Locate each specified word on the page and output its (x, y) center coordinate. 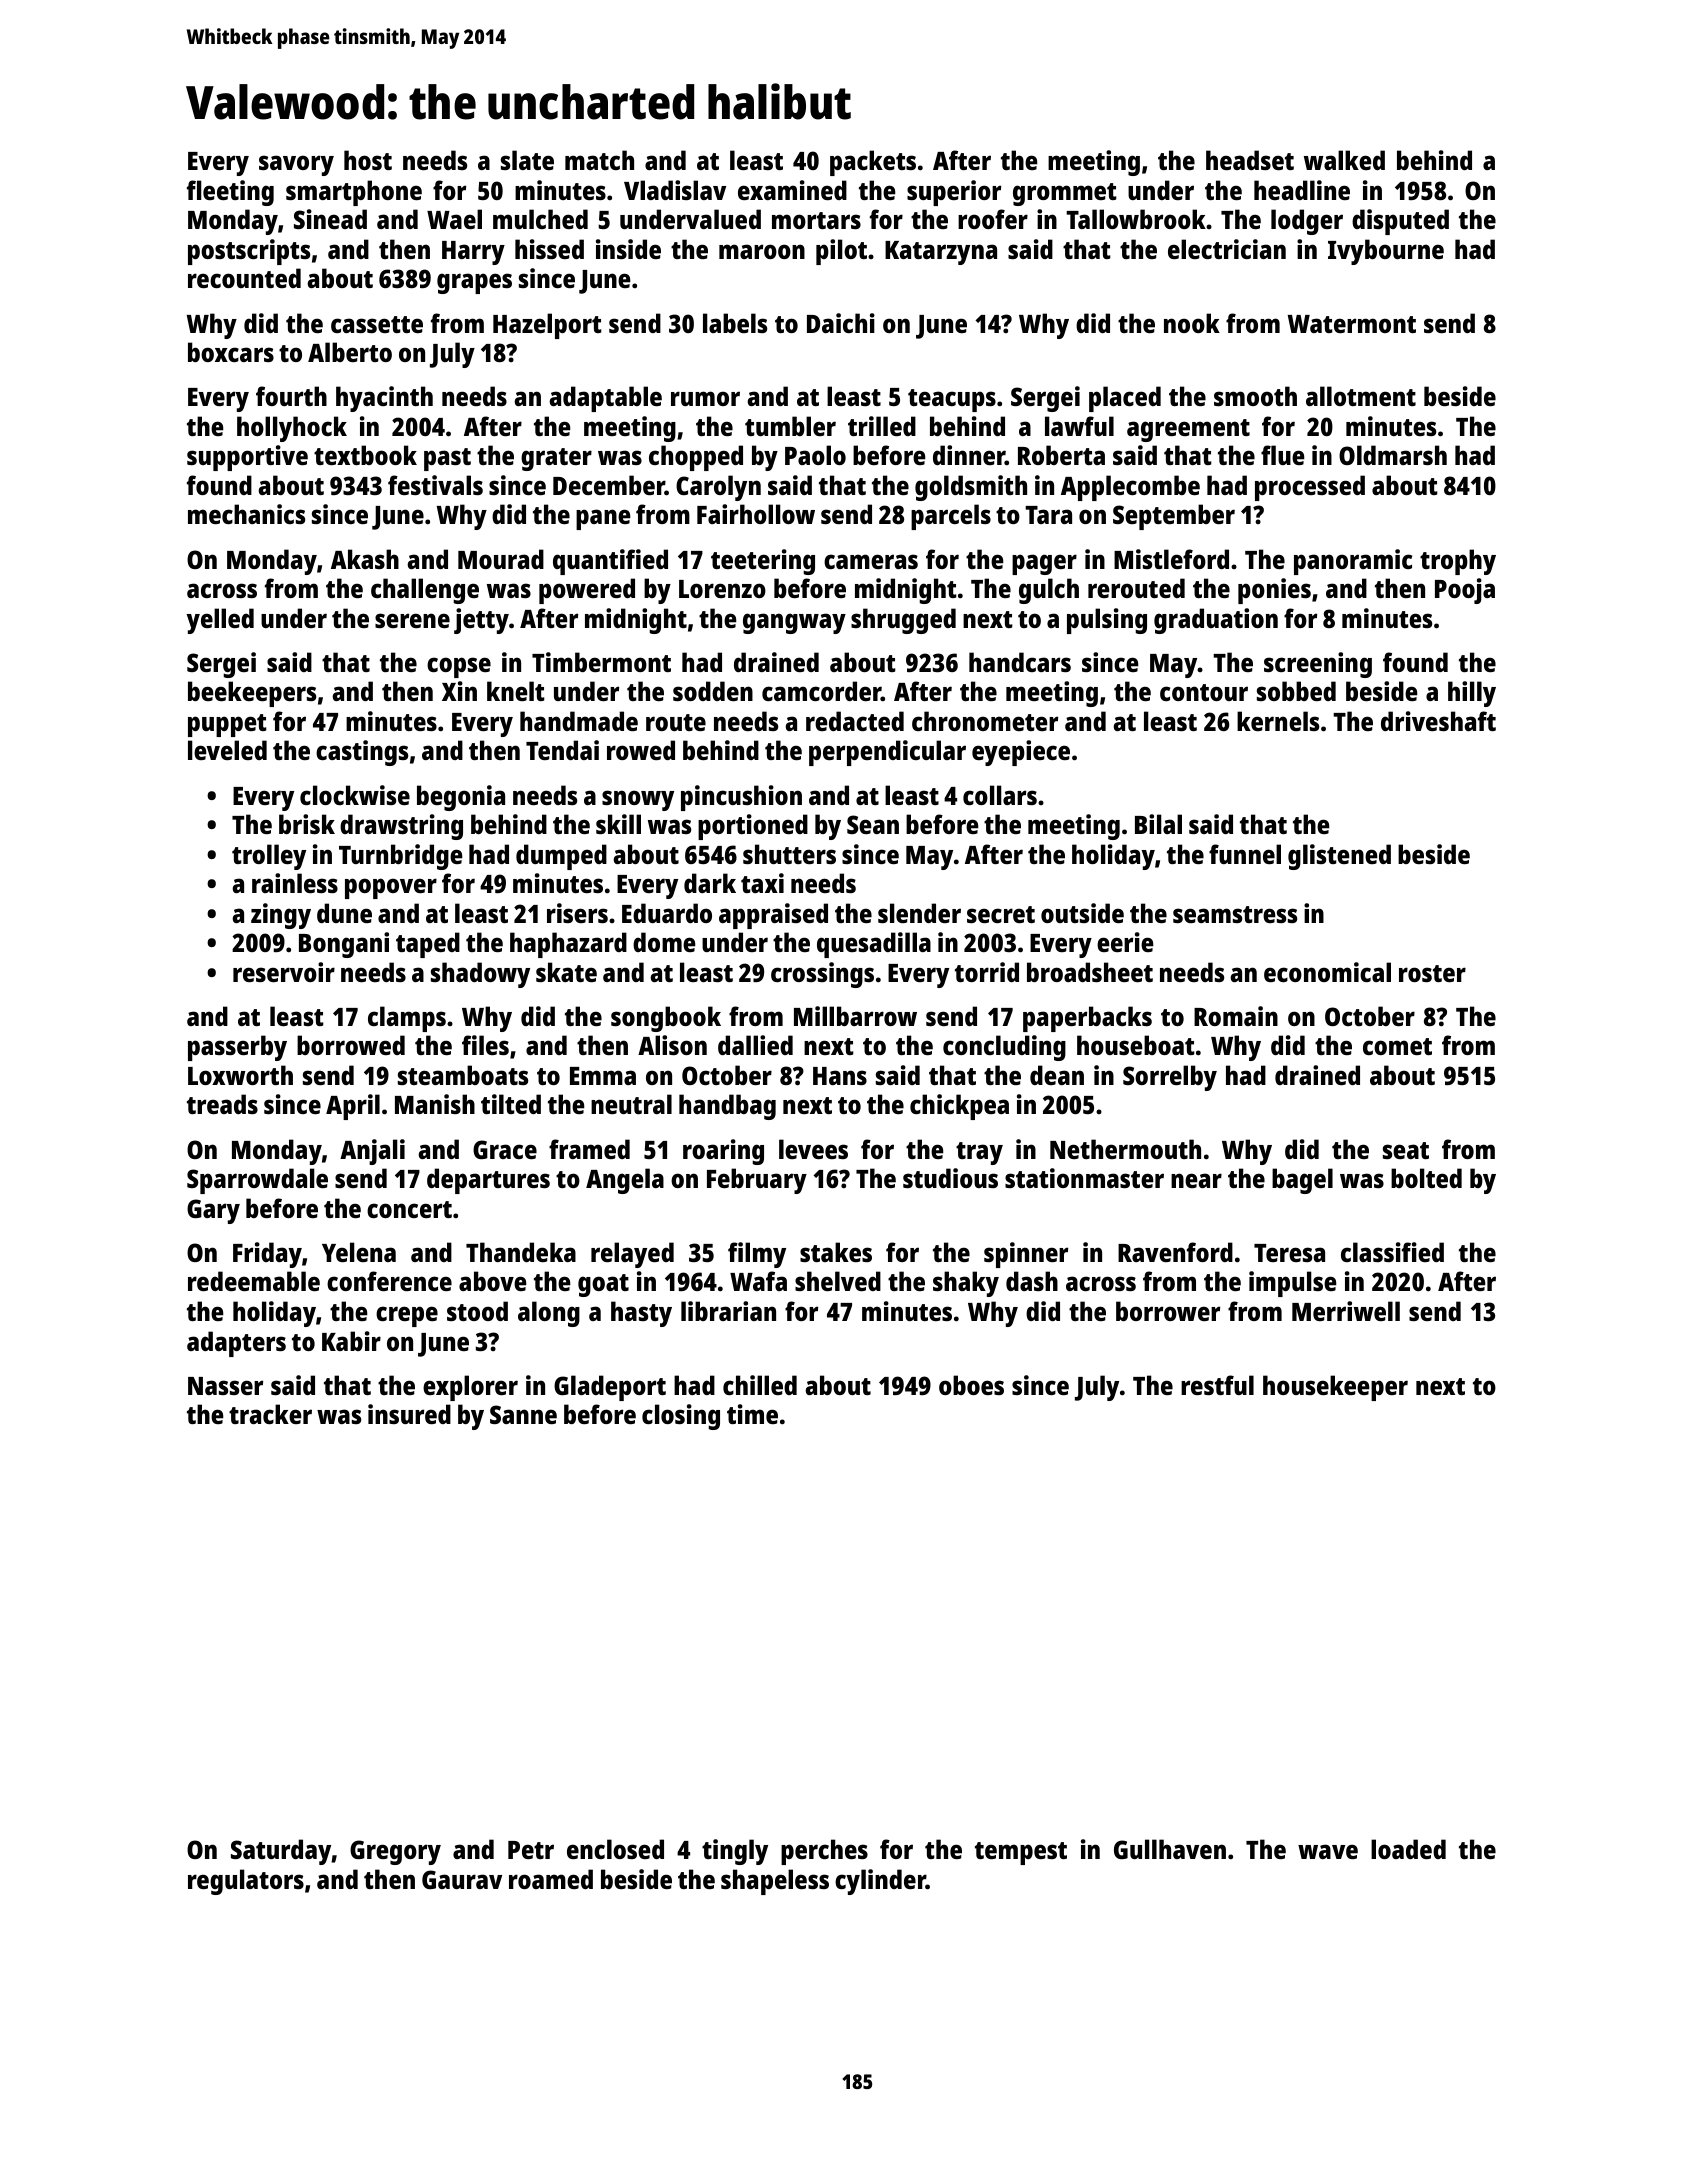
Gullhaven (1170, 1849)
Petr (531, 1850)
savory (296, 165)
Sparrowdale (257, 1181)
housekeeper (1335, 1388)
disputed (1400, 222)
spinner (1026, 1255)
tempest (1021, 1853)
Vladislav (675, 190)
